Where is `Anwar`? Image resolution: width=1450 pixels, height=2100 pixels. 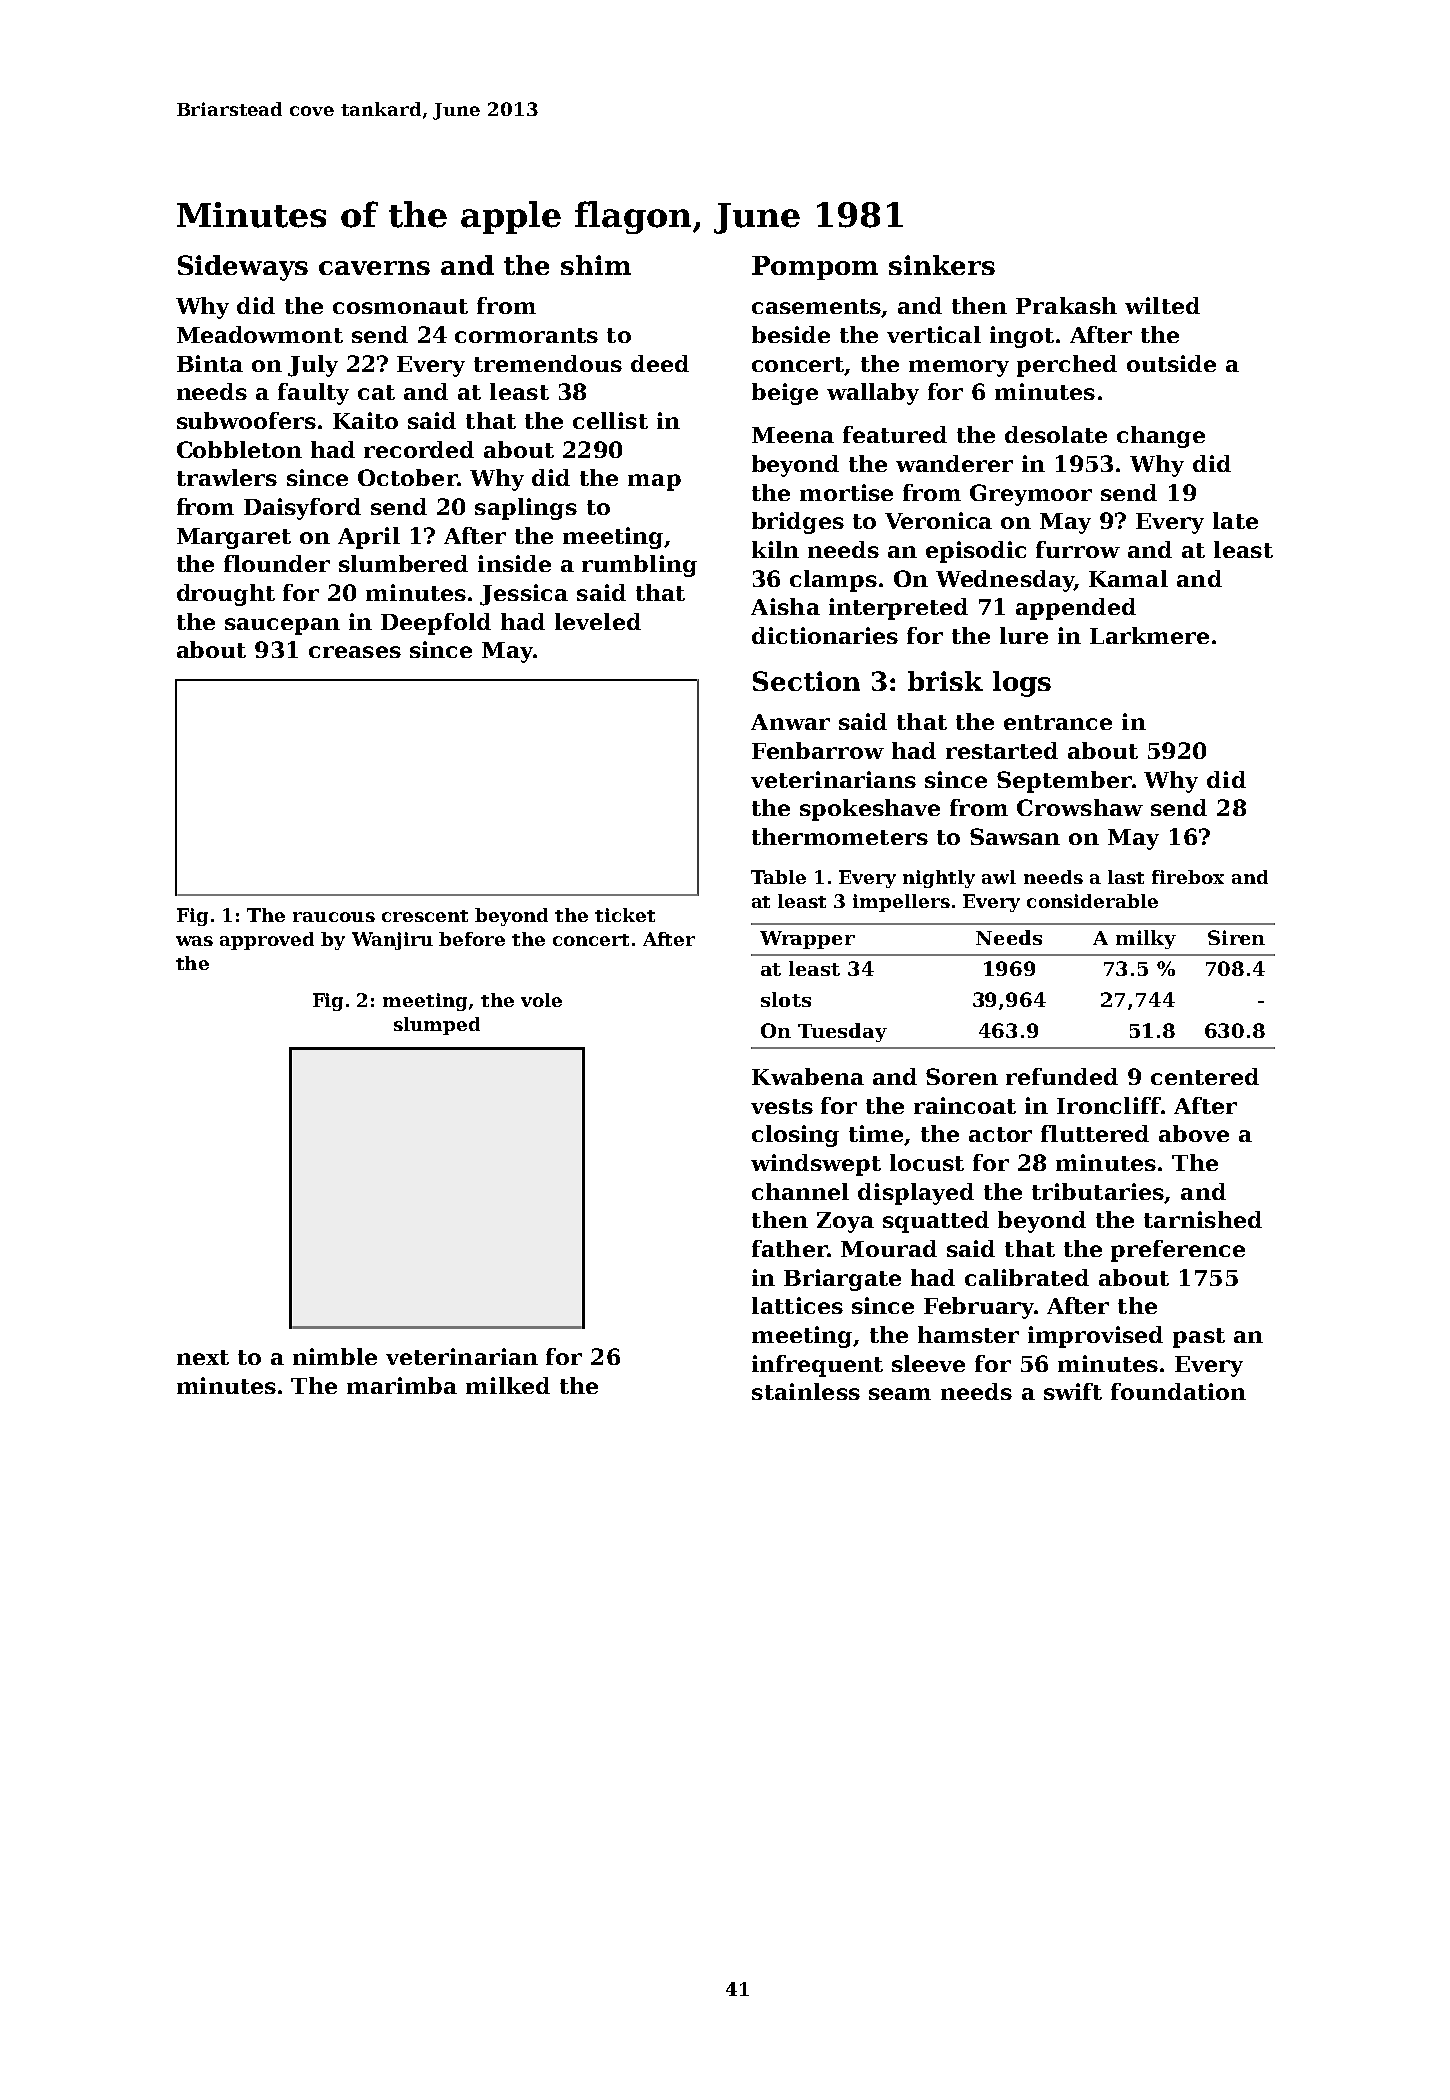 Anwar is located at coordinates (790, 722).
